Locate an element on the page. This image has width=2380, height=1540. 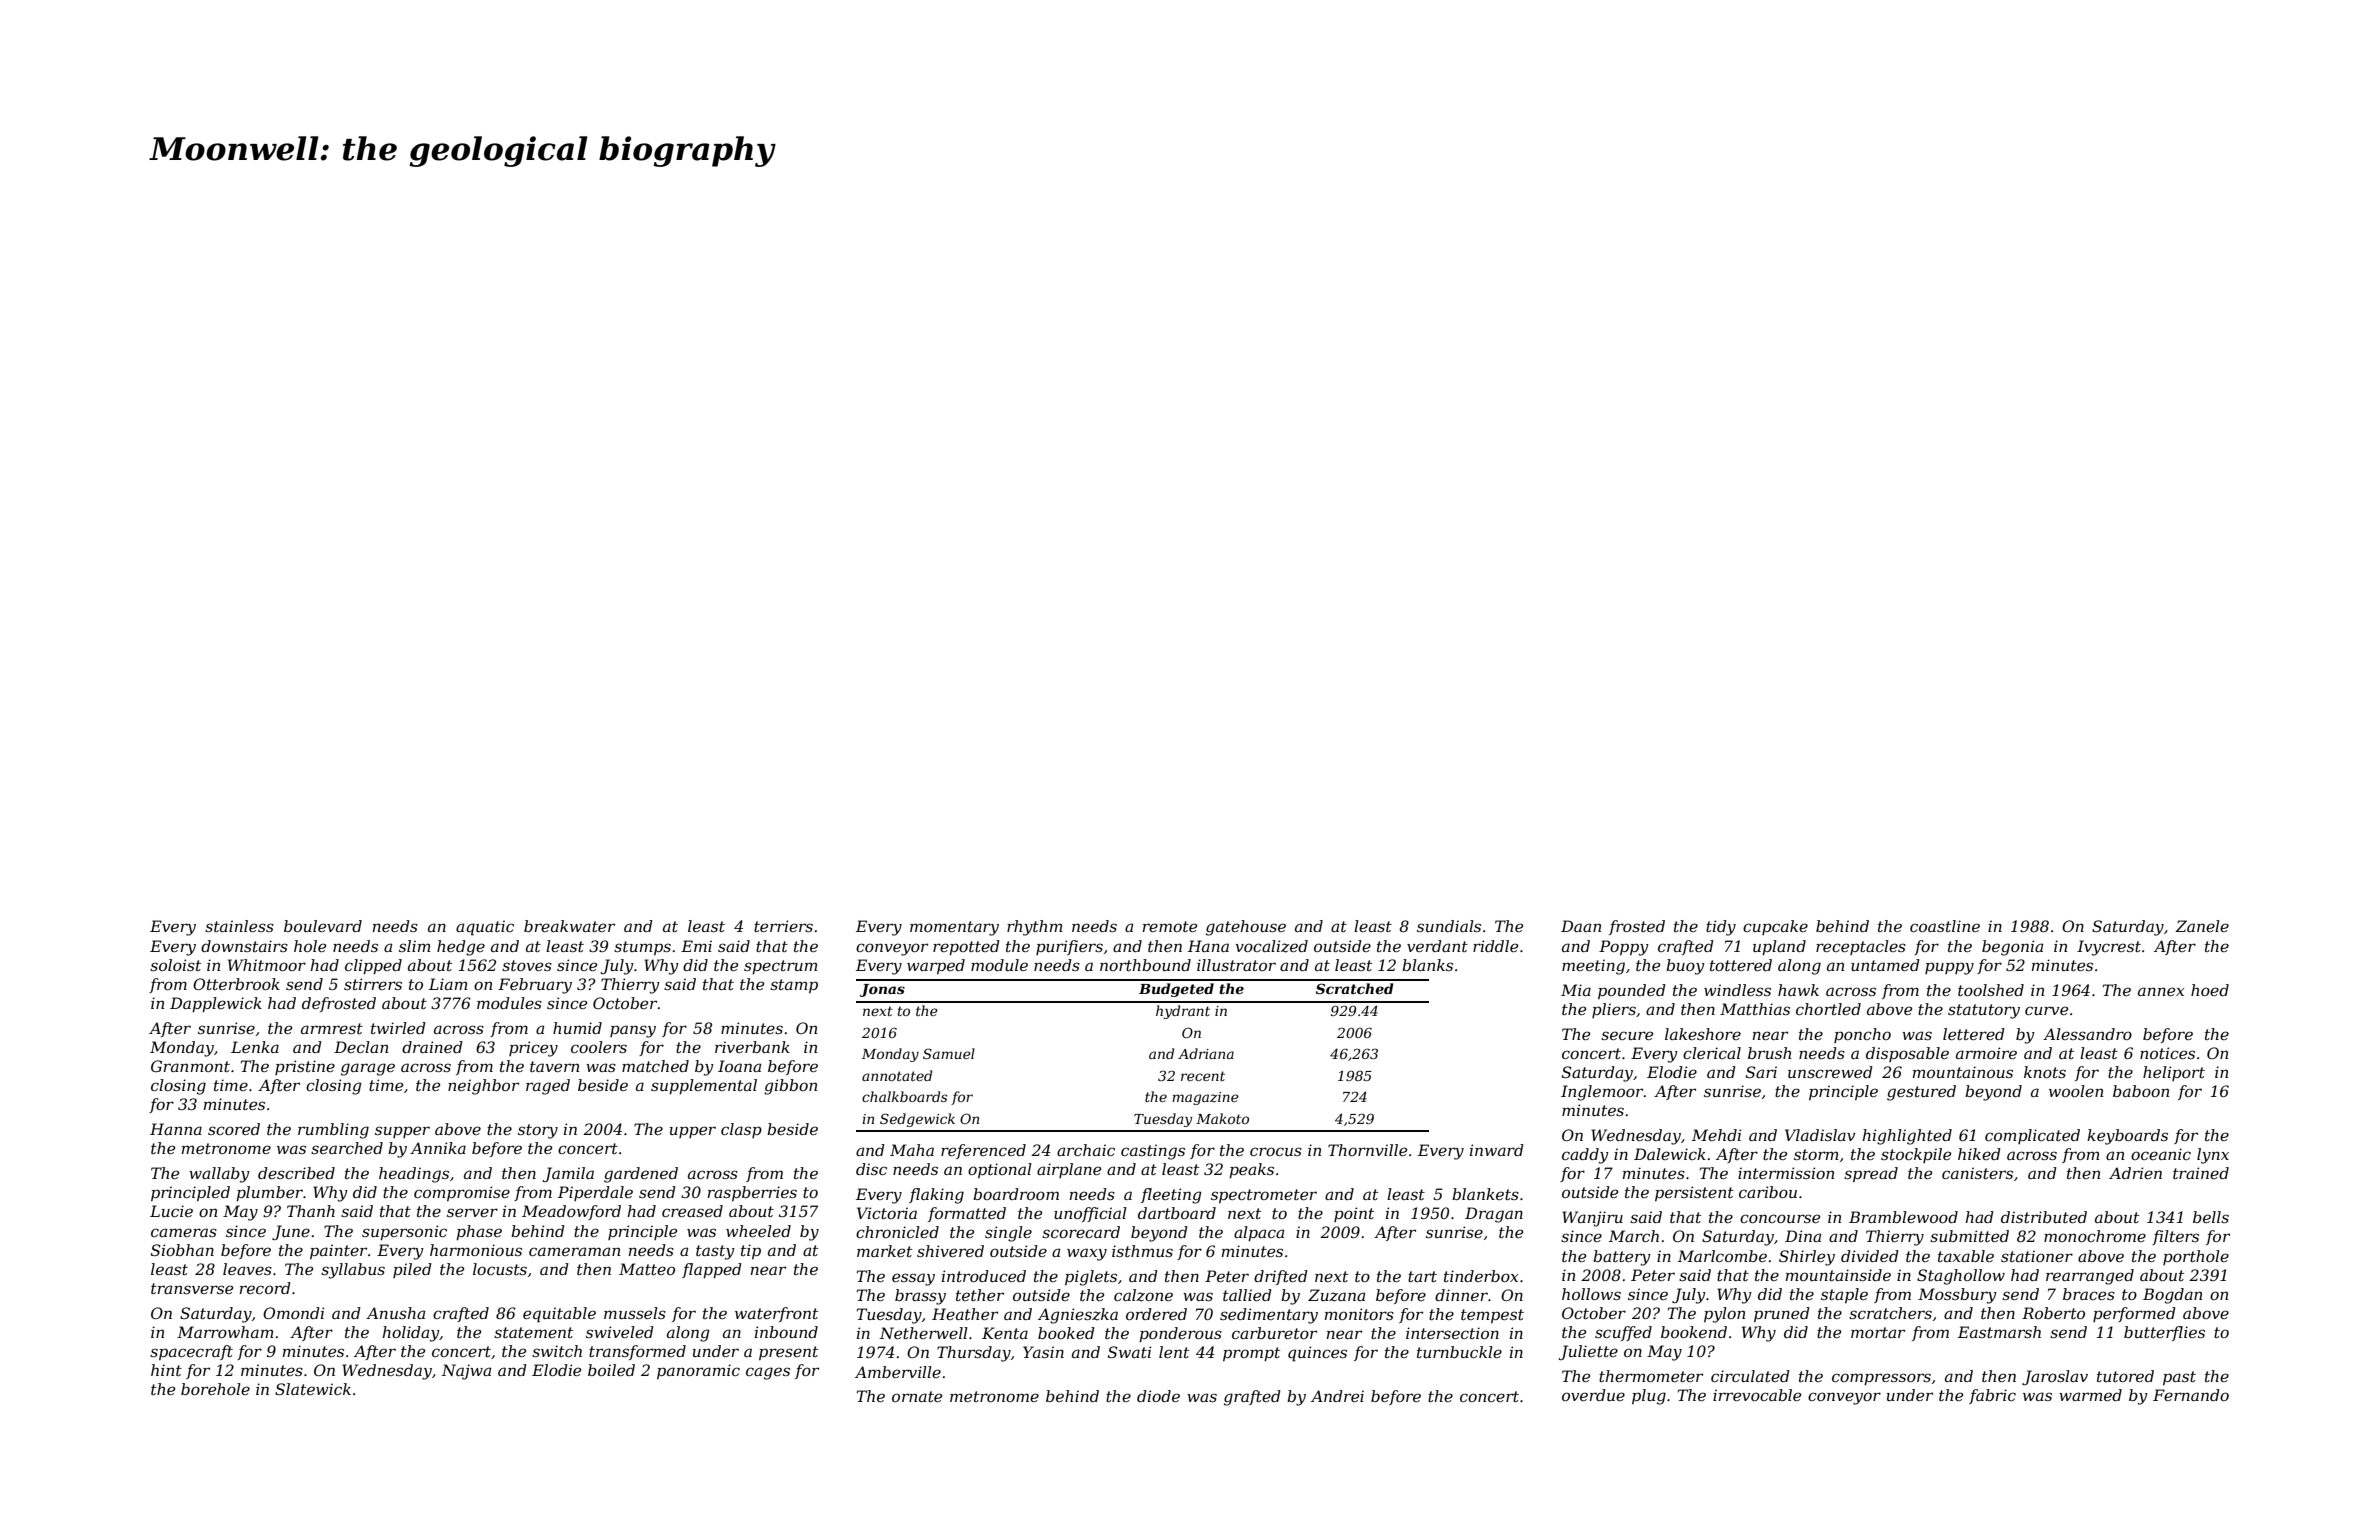
story is located at coordinates (538, 1131).
